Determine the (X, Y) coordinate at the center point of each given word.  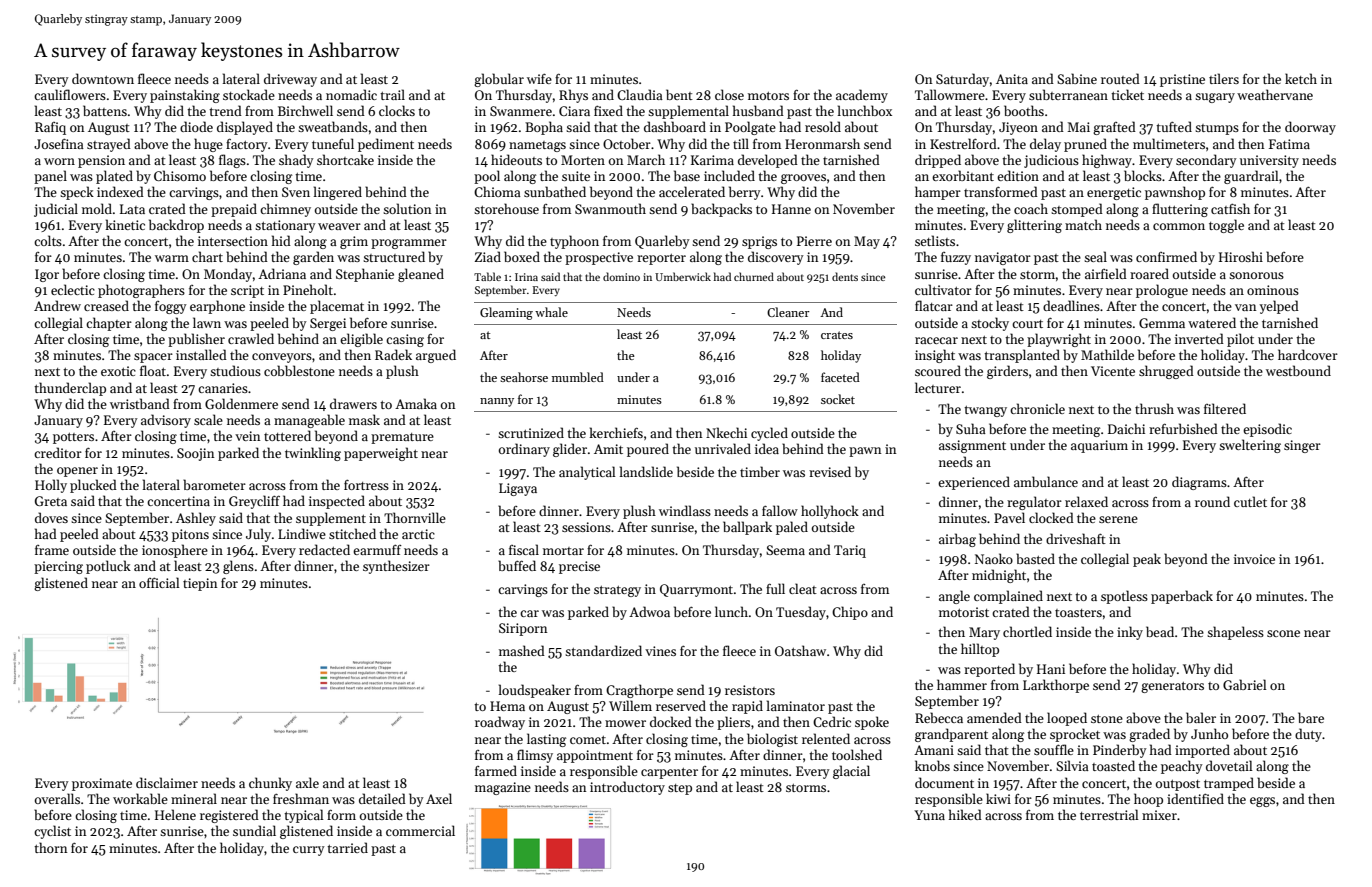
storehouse (506, 208)
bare (1311, 717)
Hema (507, 706)
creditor (58, 452)
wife (539, 79)
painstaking (185, 96)
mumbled (578, 377)
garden (313, 258)
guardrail (1251, 177)
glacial (851, 772)
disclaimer (167, 782)
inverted (1199, 338)
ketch (1301, 78)
